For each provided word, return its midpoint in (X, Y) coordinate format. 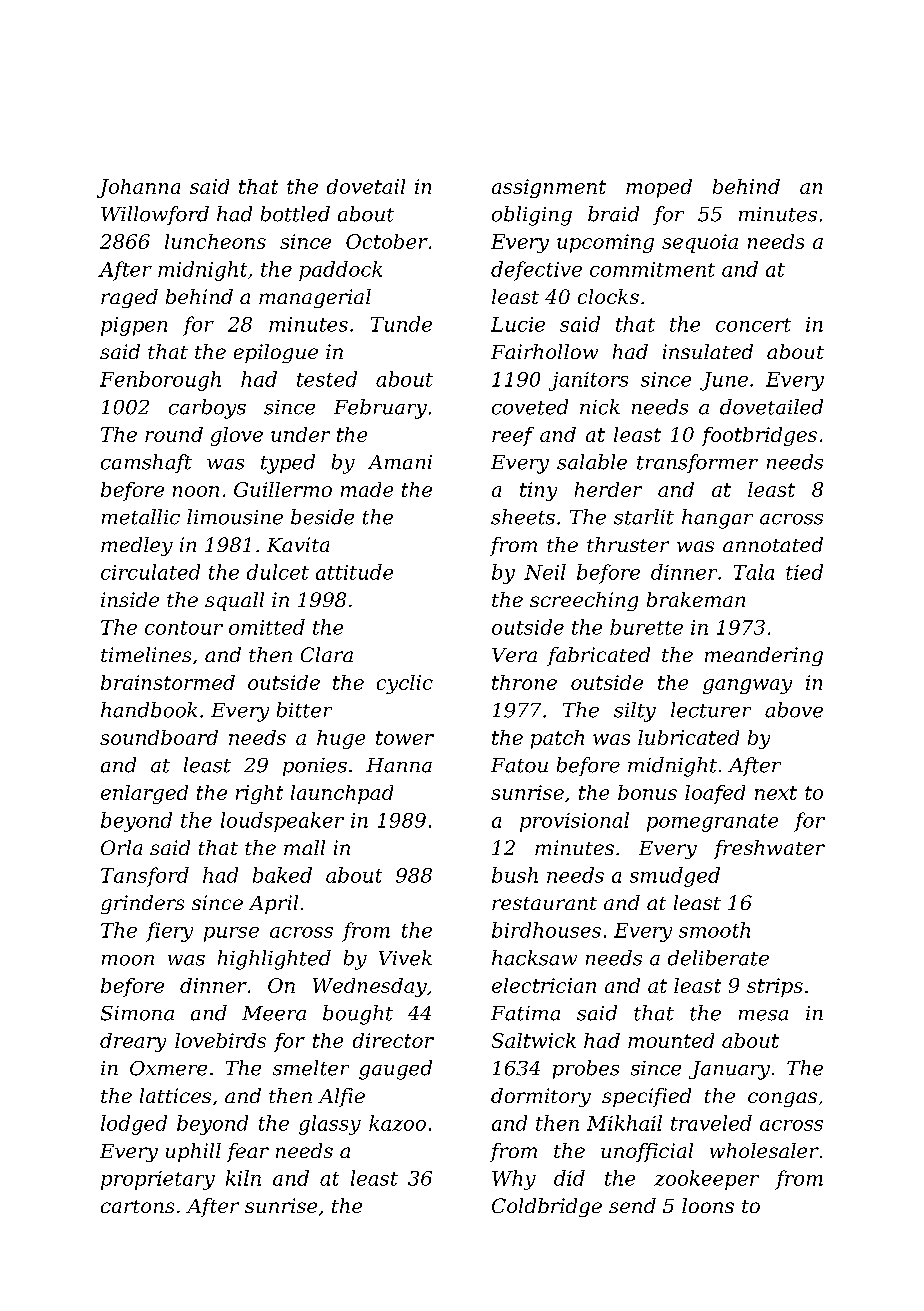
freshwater (769, 849)
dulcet (278, 572)
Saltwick (534, 1040)
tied (804, 572)
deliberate (718, 958)
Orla (121, 847)
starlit (644, 517)
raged (129, 298)
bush (515, 875)
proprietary (158, 1180)
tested (327, 379)
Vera (514, 655)
